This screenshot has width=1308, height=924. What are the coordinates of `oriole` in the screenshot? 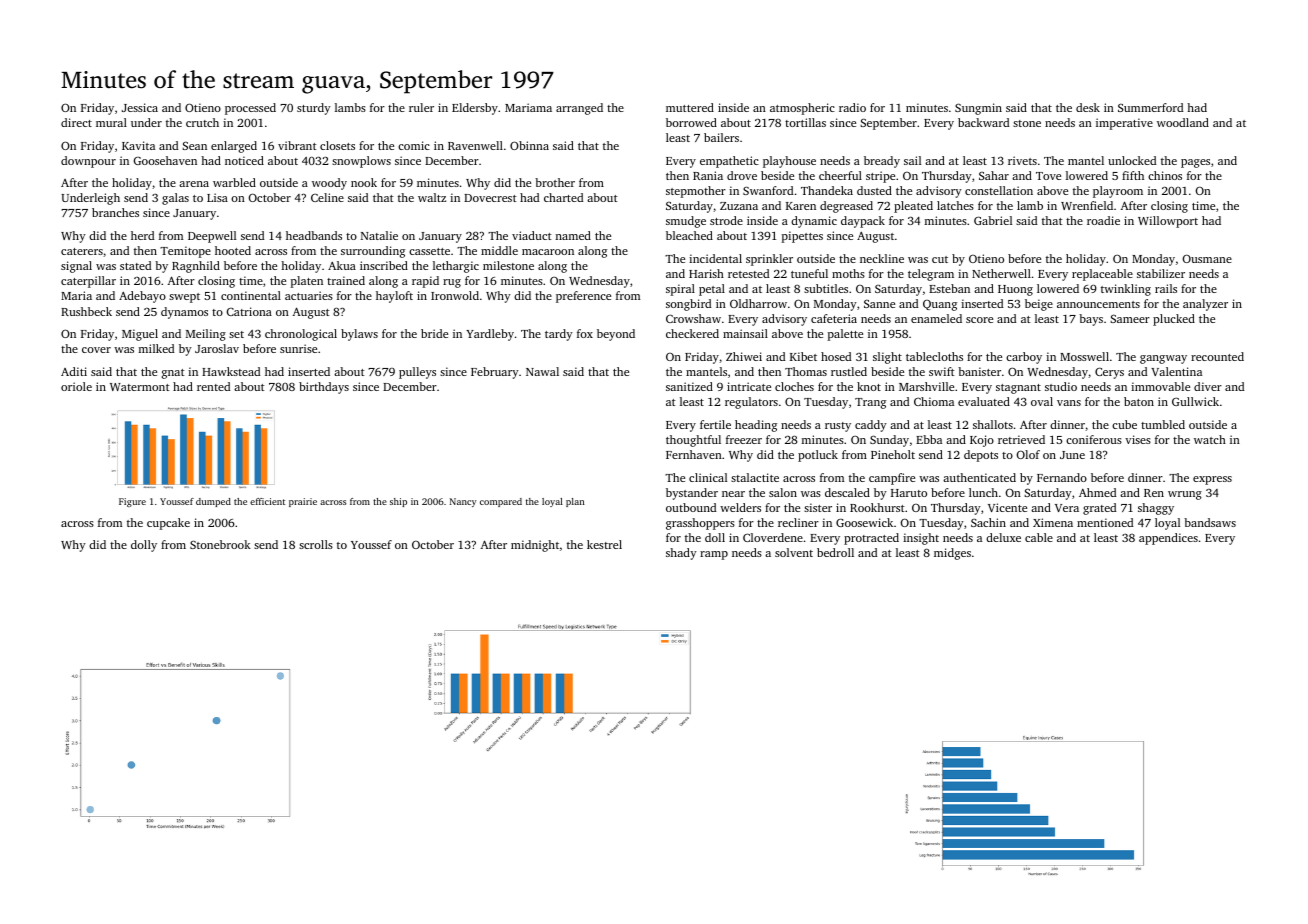 It's located at (76, 386).
